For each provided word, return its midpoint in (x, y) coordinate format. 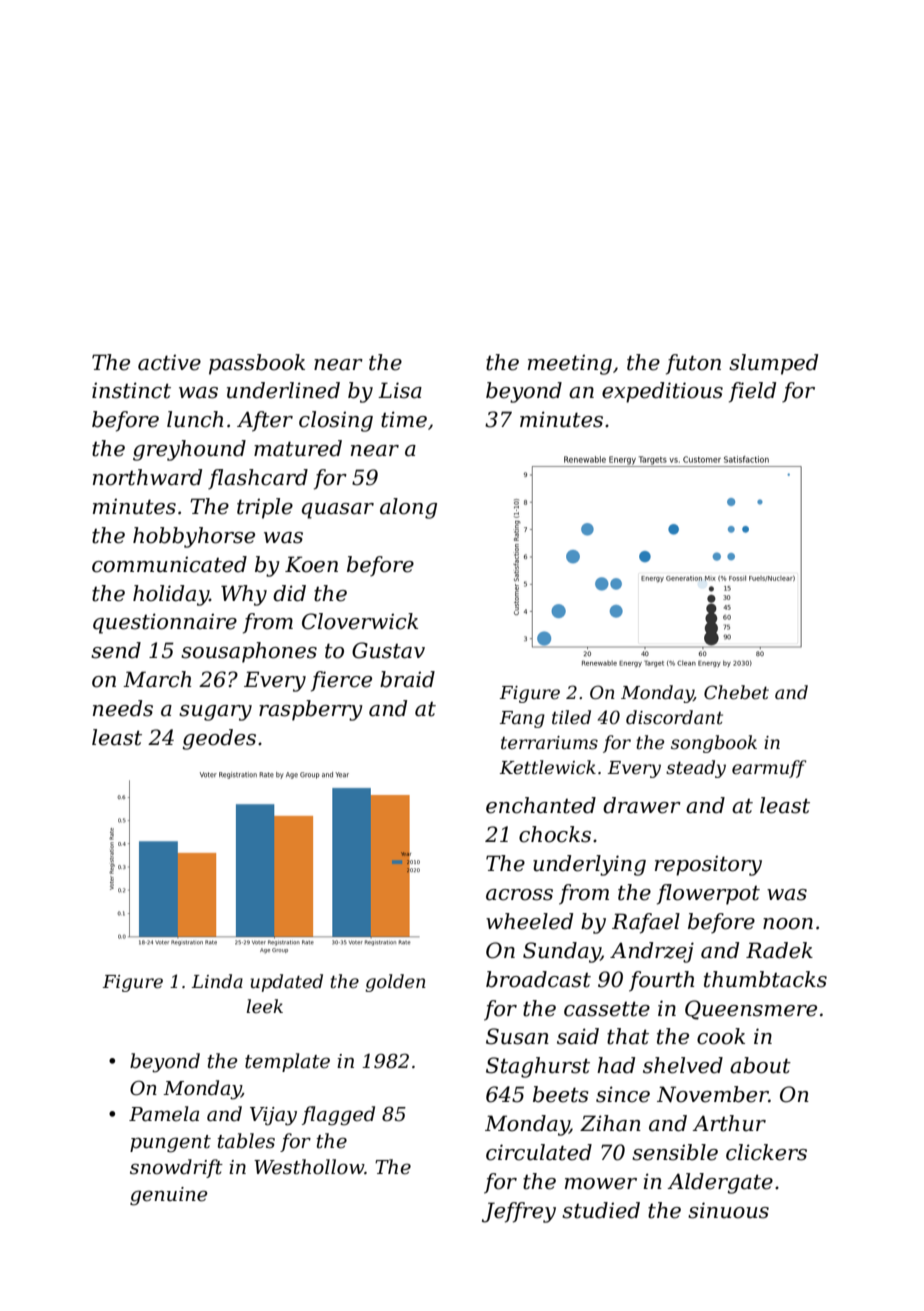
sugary (215, 713)
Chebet (736, 692)
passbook (257, 364)
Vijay (273, 1116)
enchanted (541, 805)
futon (693, 364)
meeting (570, 365)
